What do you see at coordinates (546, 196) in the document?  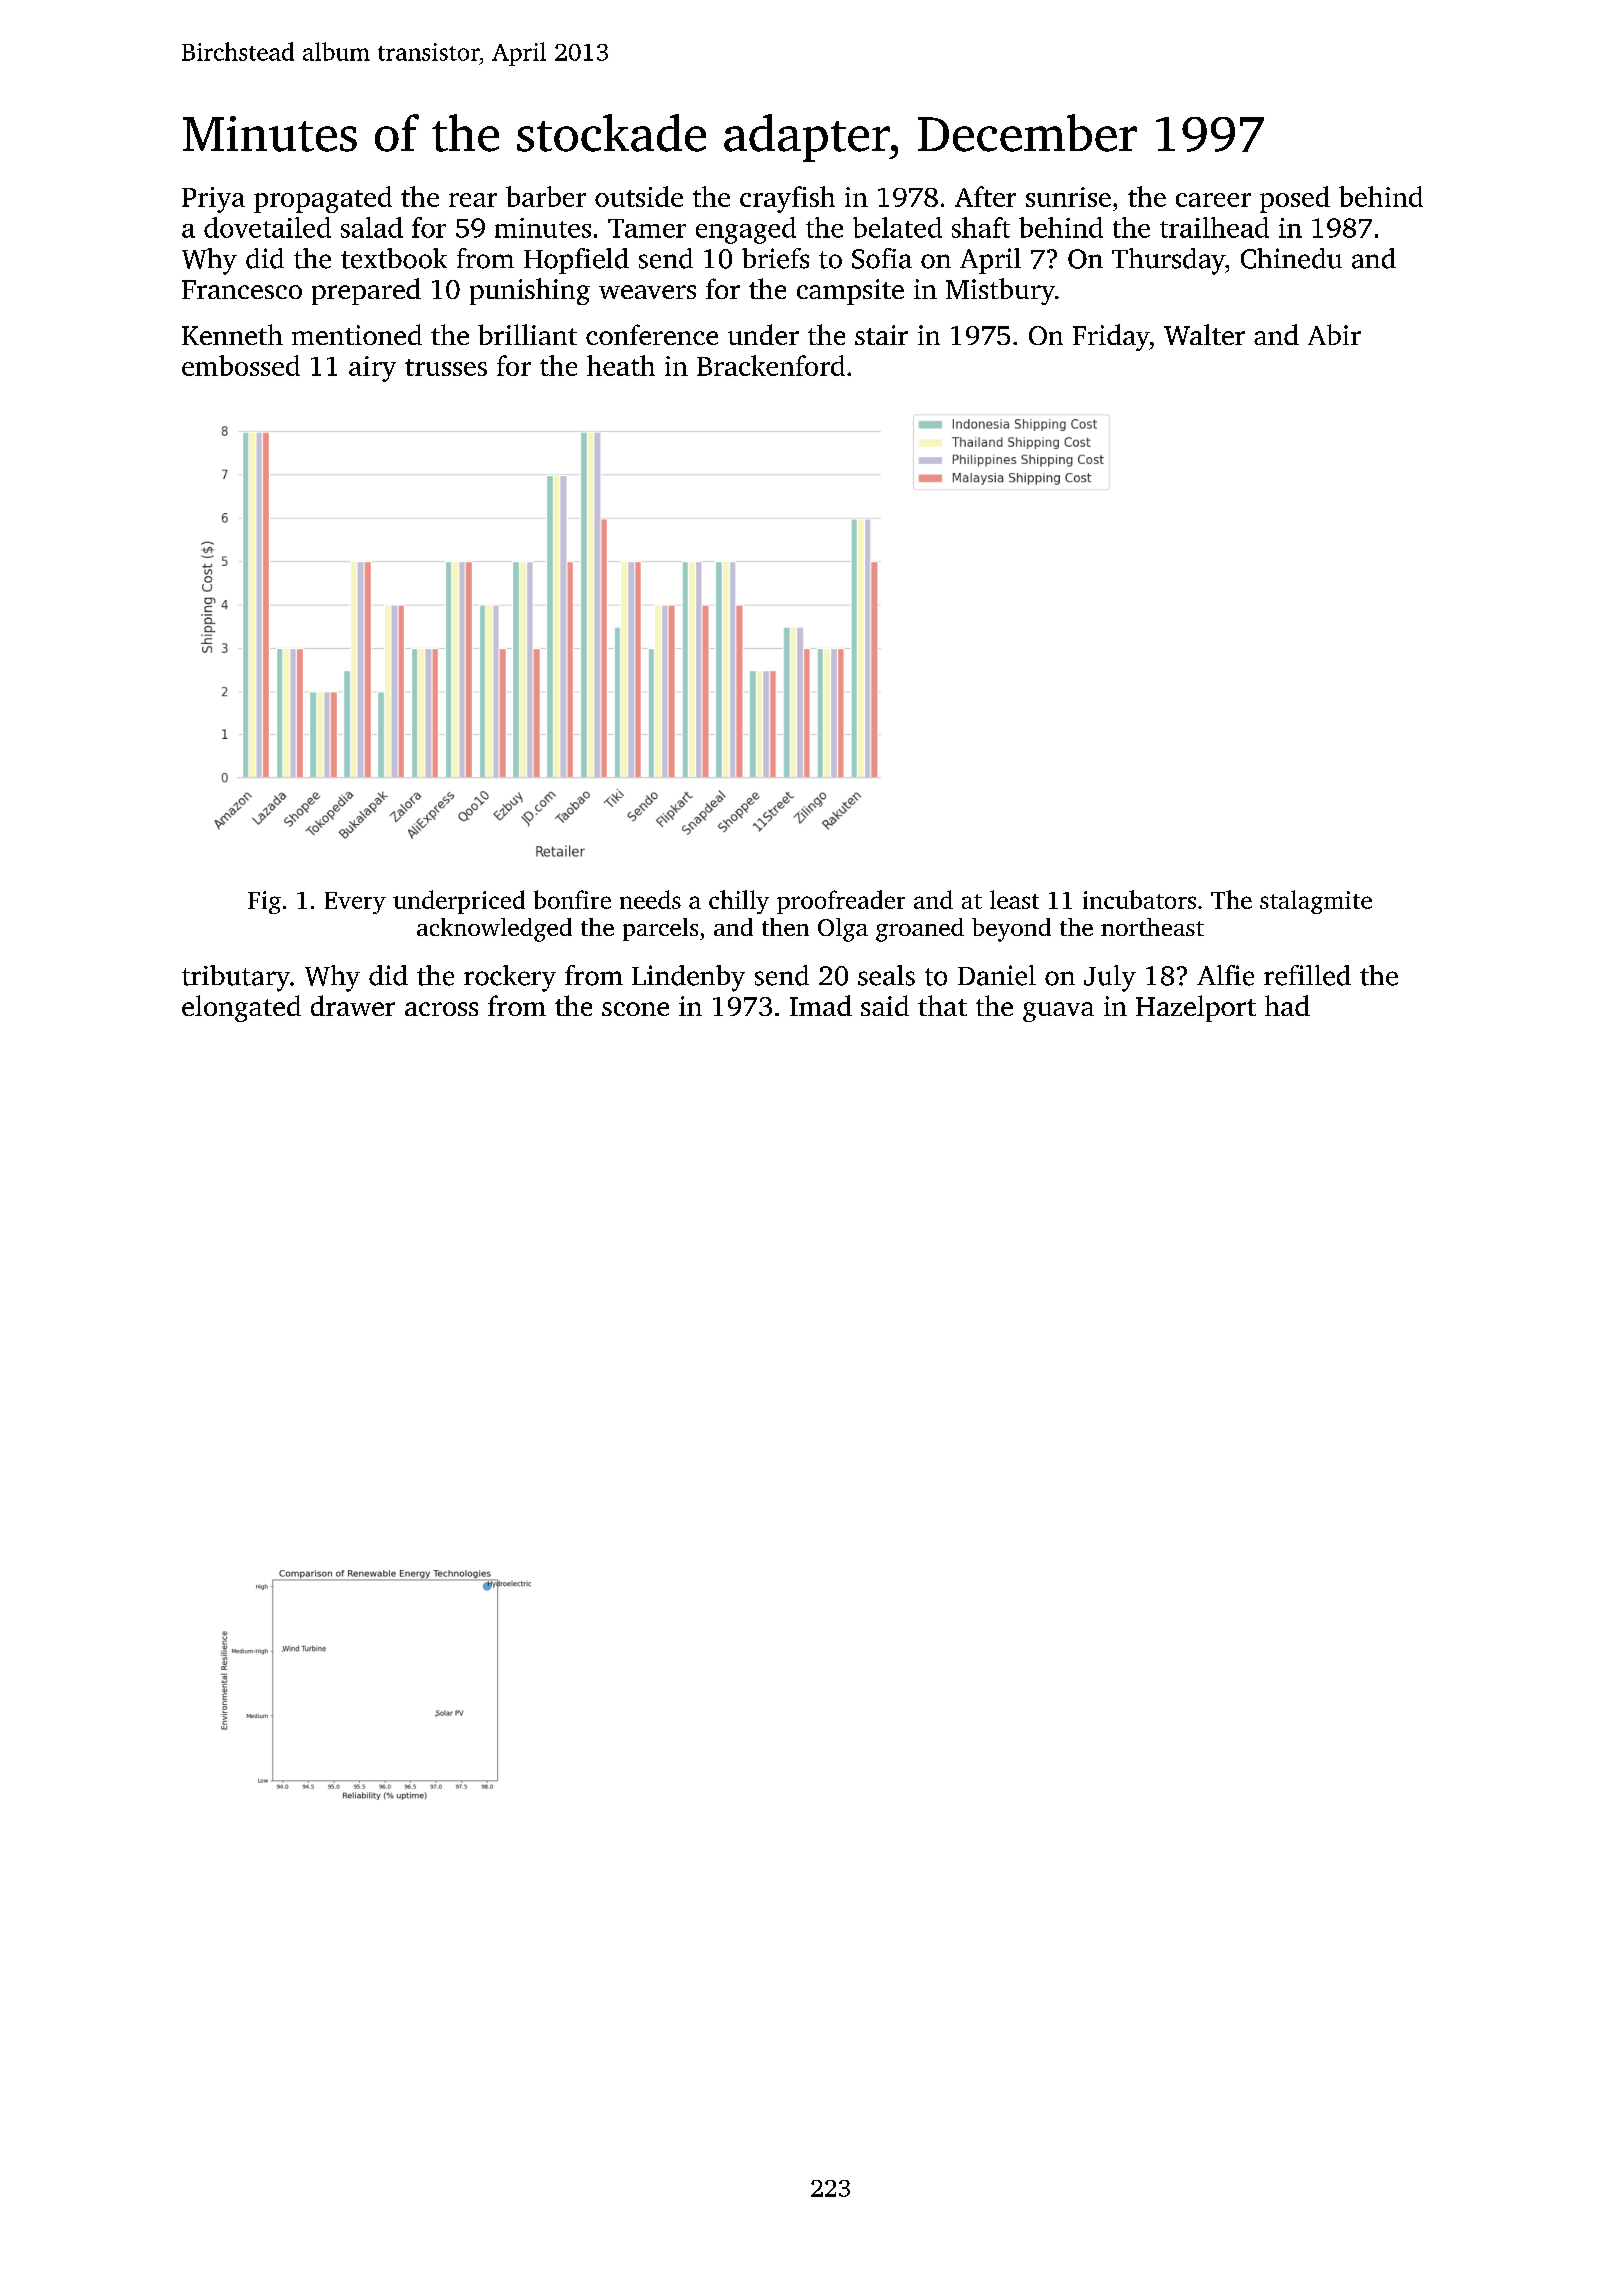 I see `barber` at bounding box center [546, 196].
